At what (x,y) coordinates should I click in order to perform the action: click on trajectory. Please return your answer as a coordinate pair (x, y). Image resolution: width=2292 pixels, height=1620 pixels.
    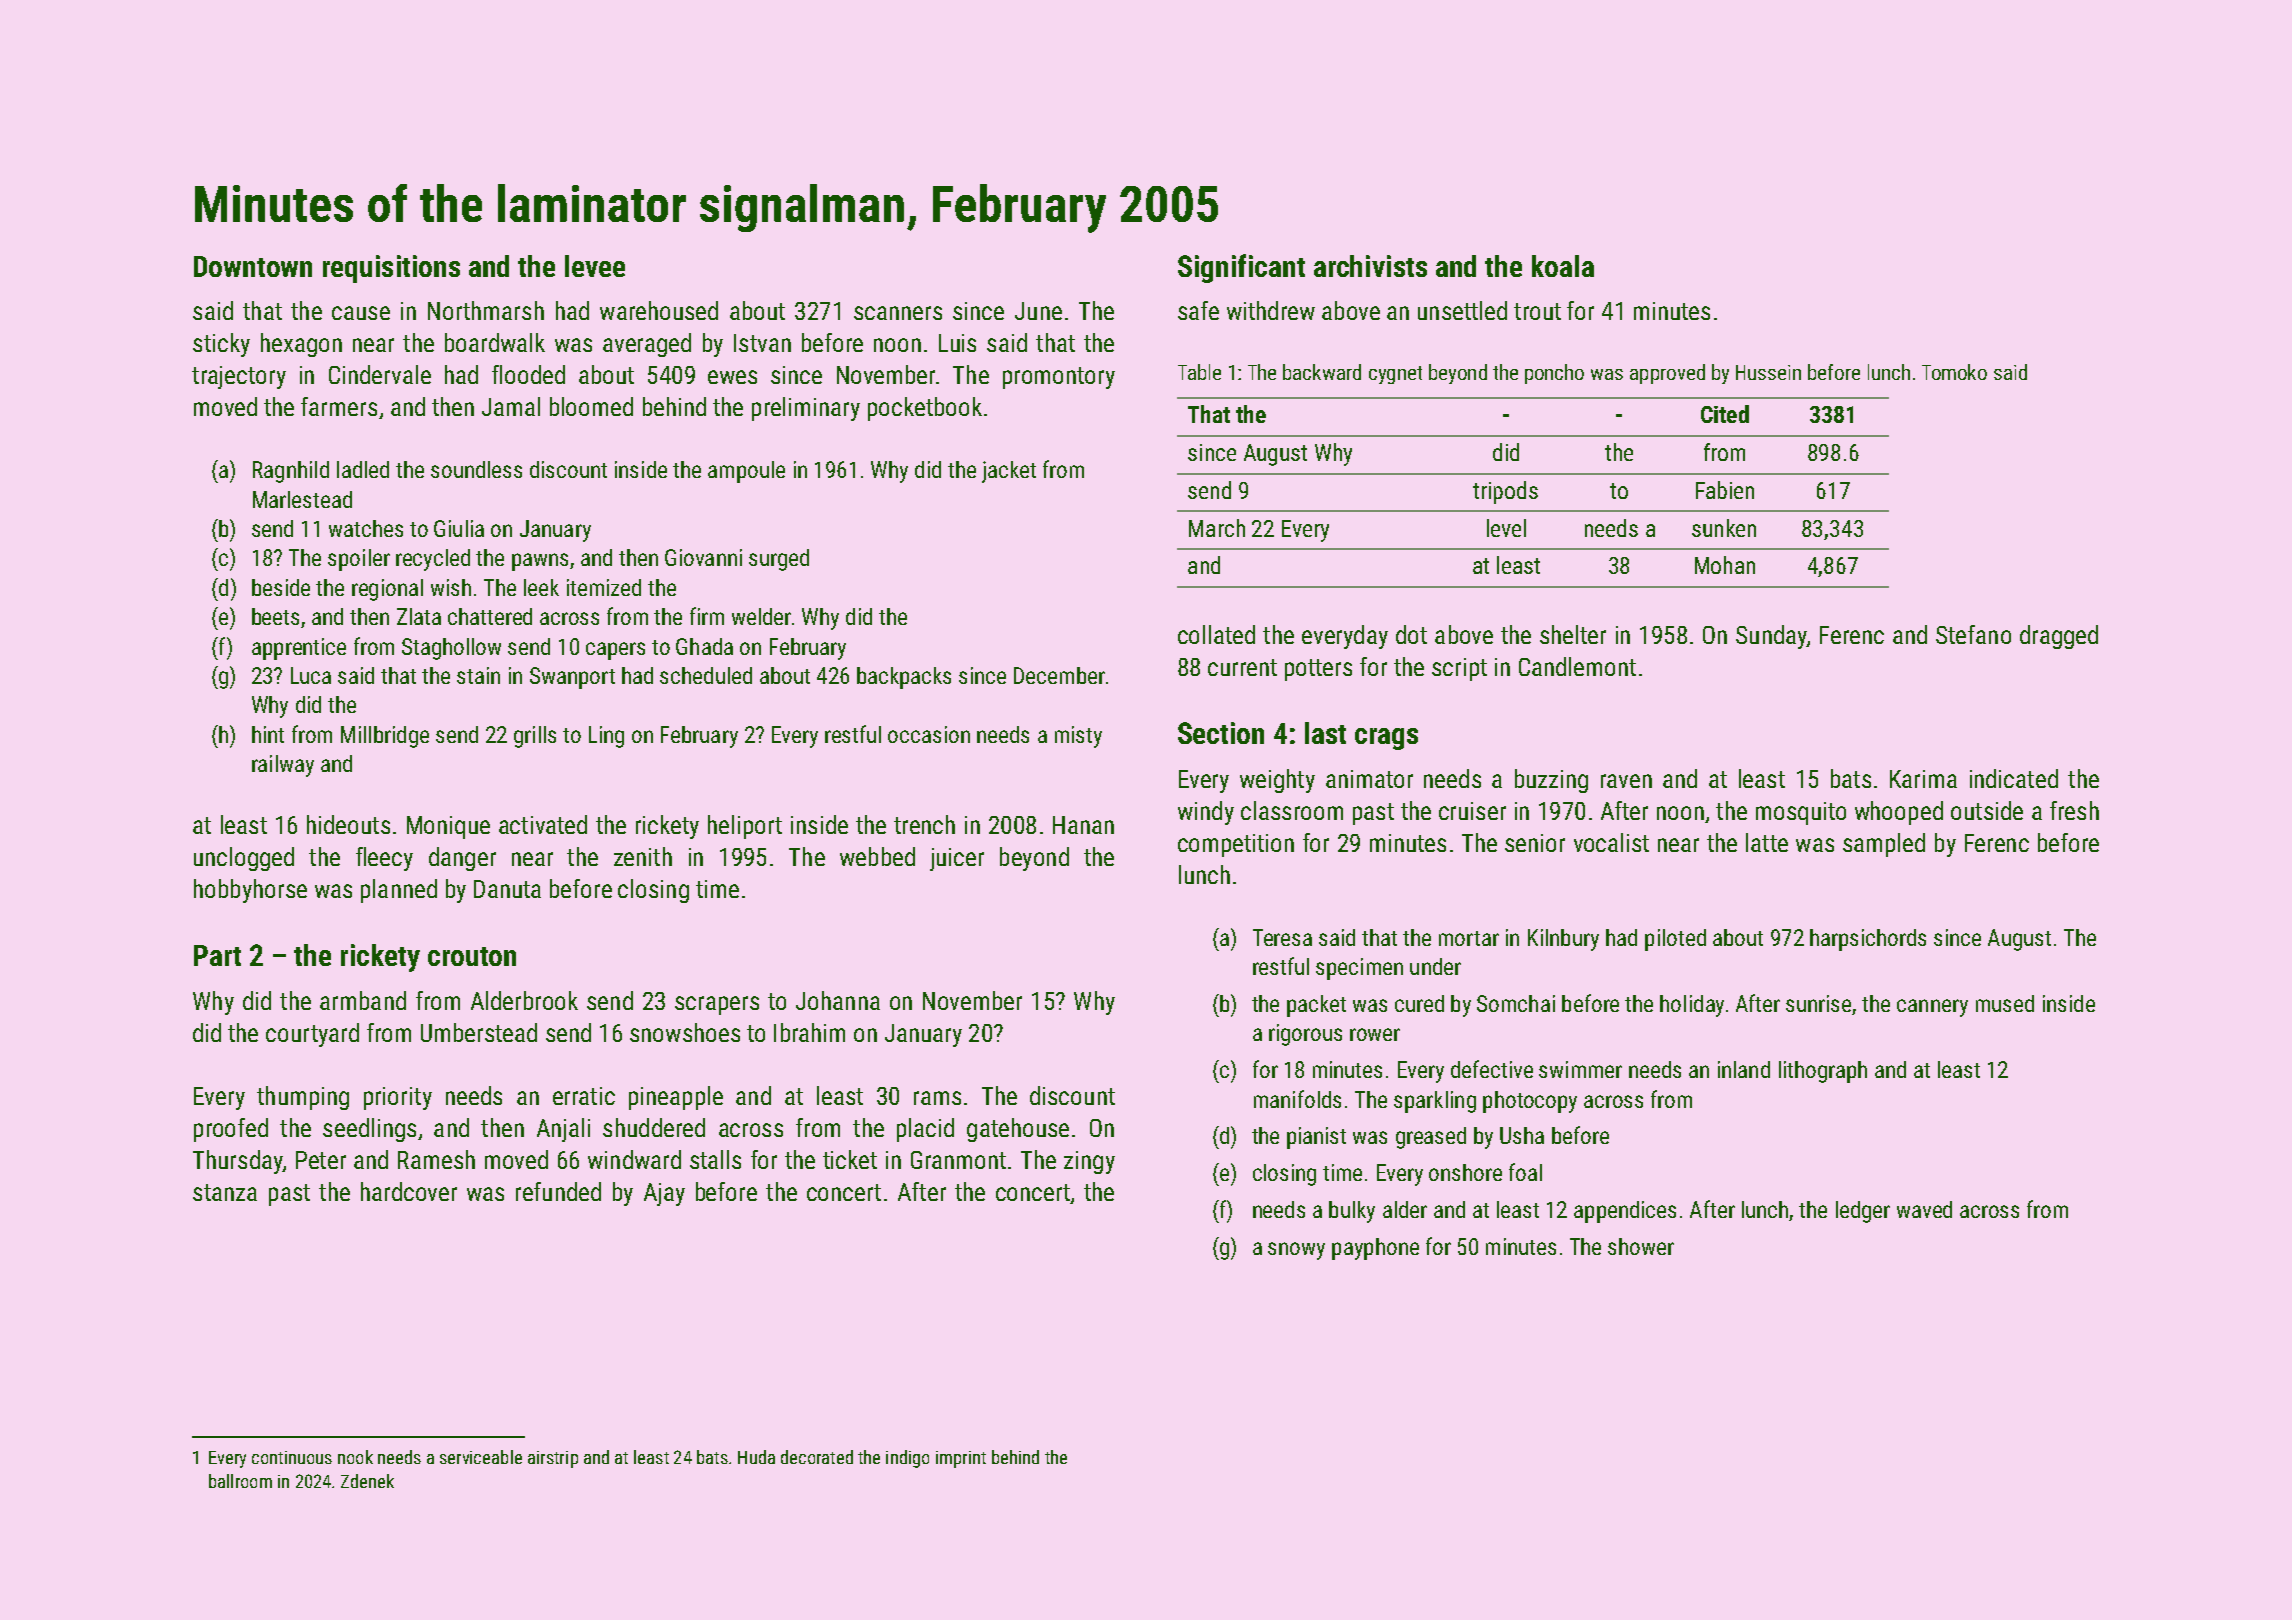
    Looking at the image, I should click on (239, 377).
